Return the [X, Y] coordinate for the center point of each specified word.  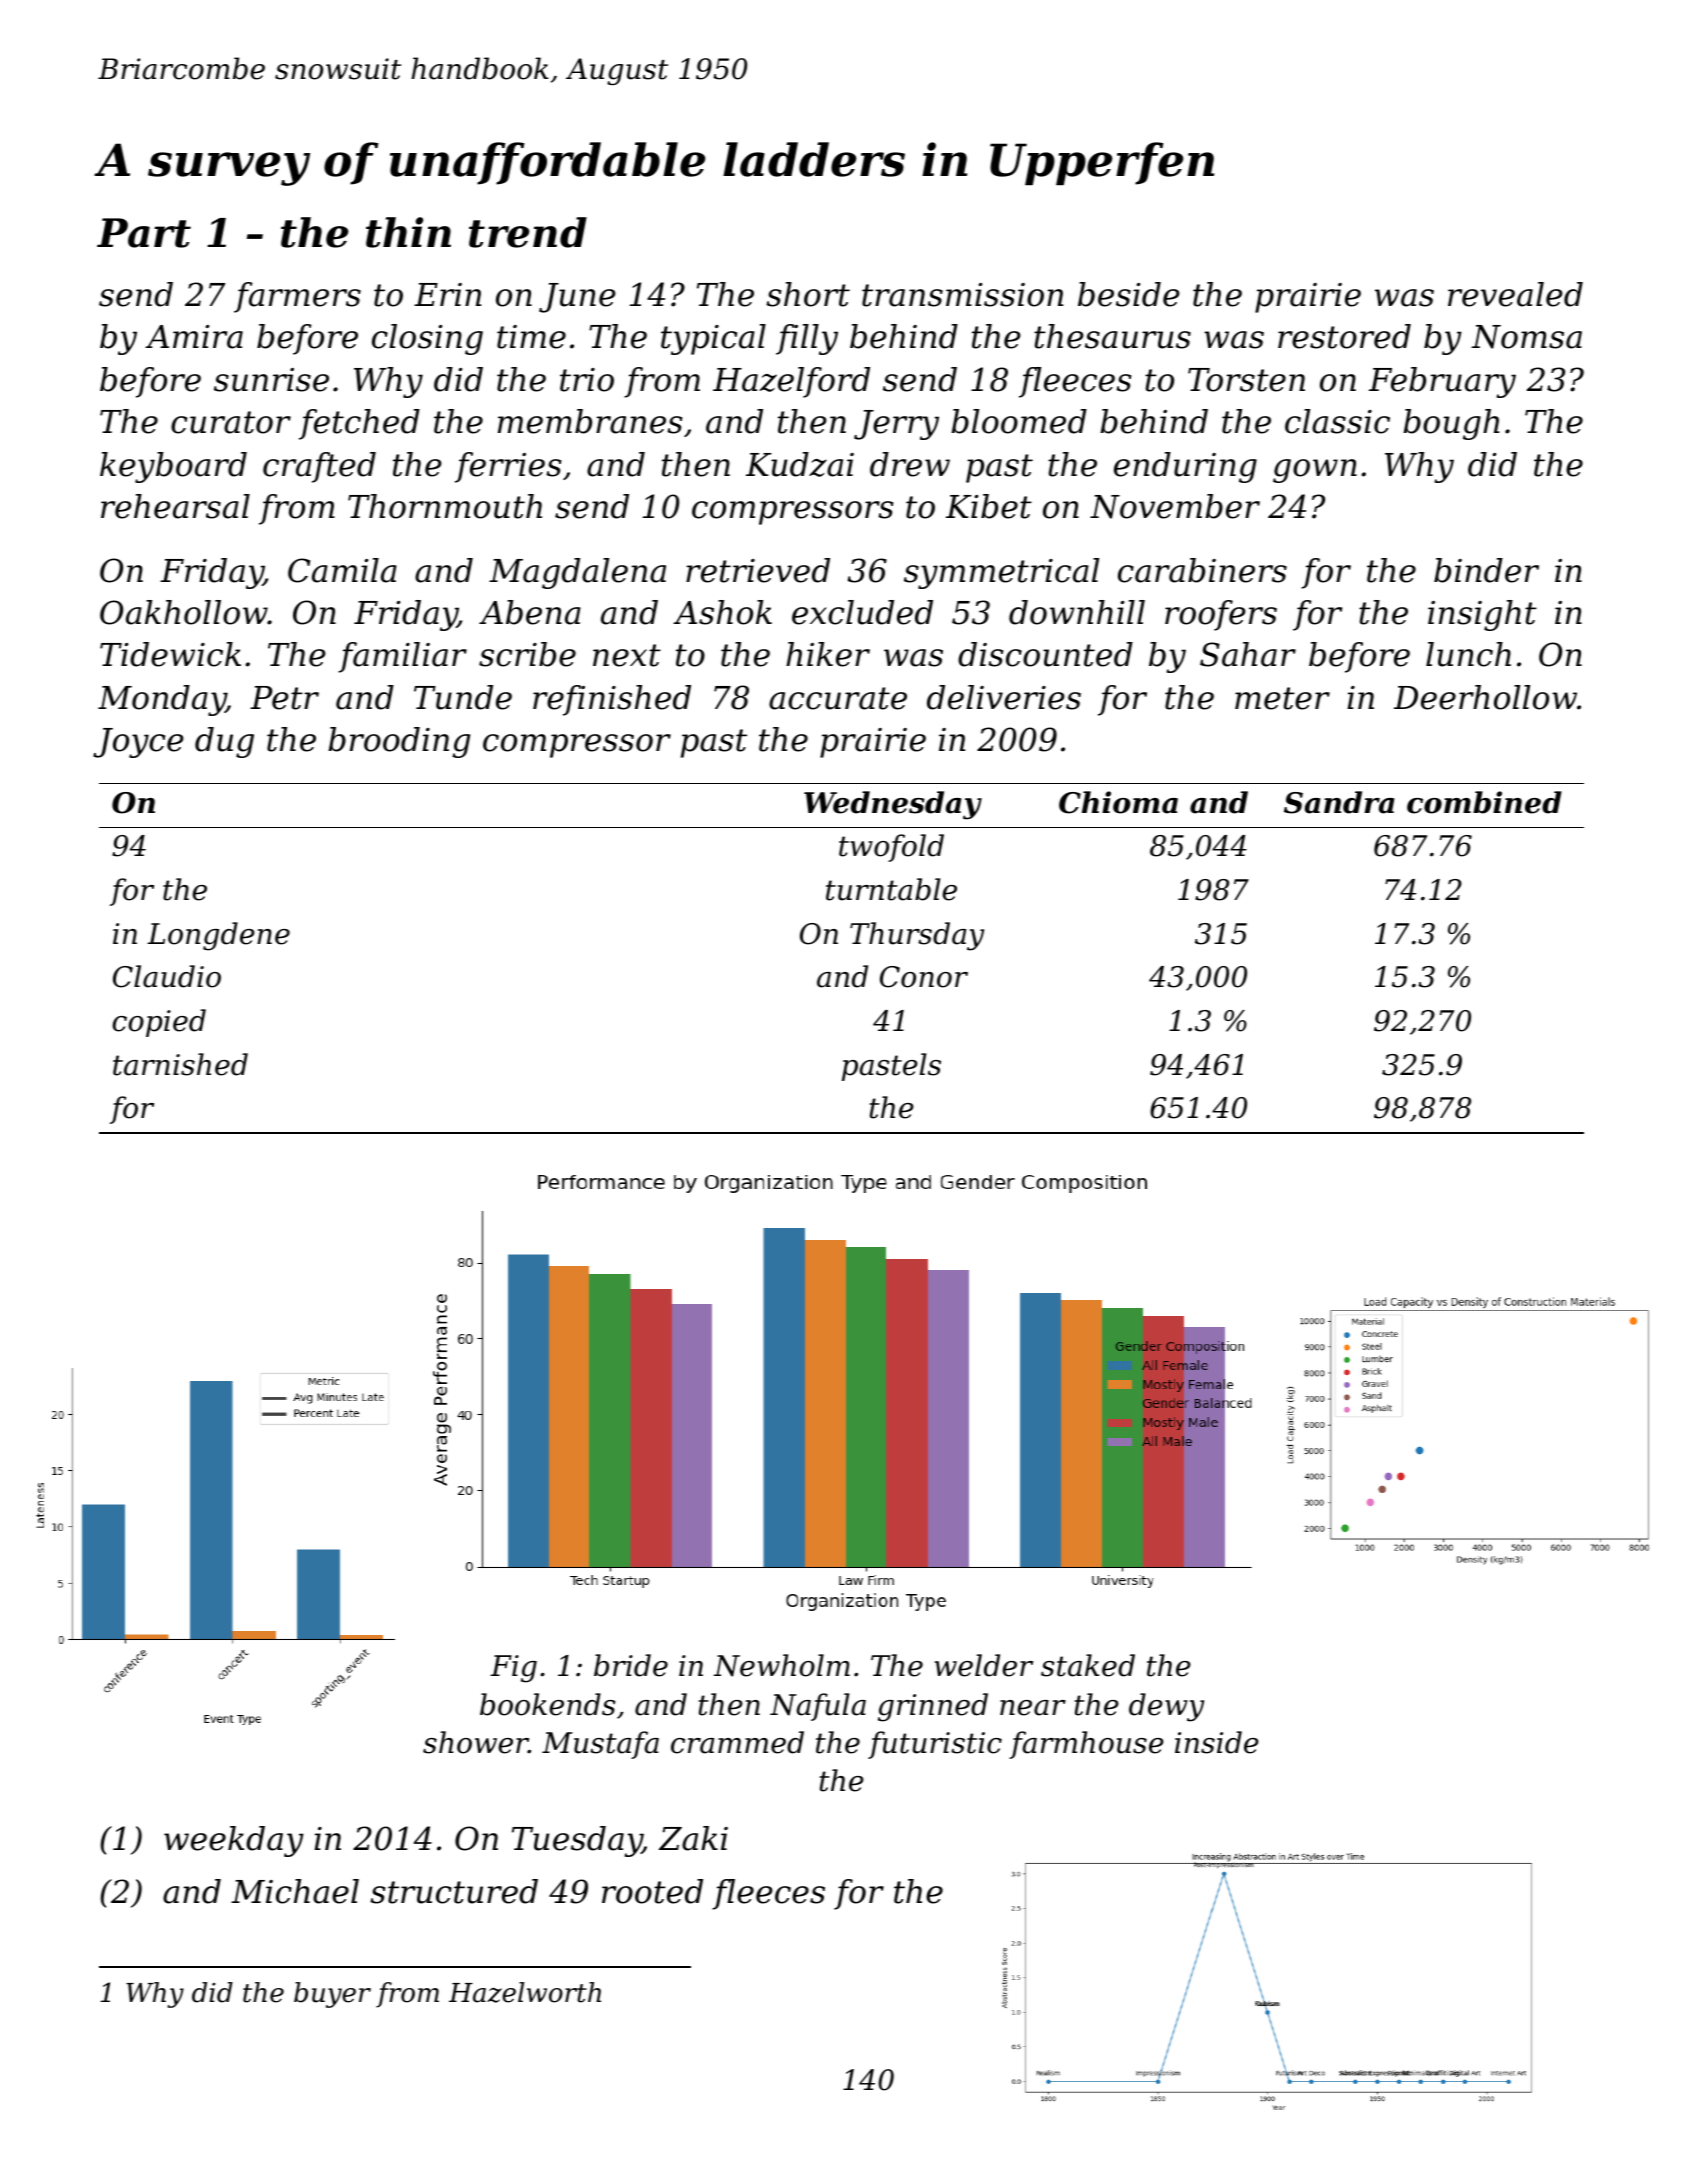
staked [1088, 1665]
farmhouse [1086, 1745]
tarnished [180, 1064]
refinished [612, 700]
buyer [332, 1995]
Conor [924, 977]
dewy [1166, 1707]
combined [1484, 802]
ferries [508, 467]
